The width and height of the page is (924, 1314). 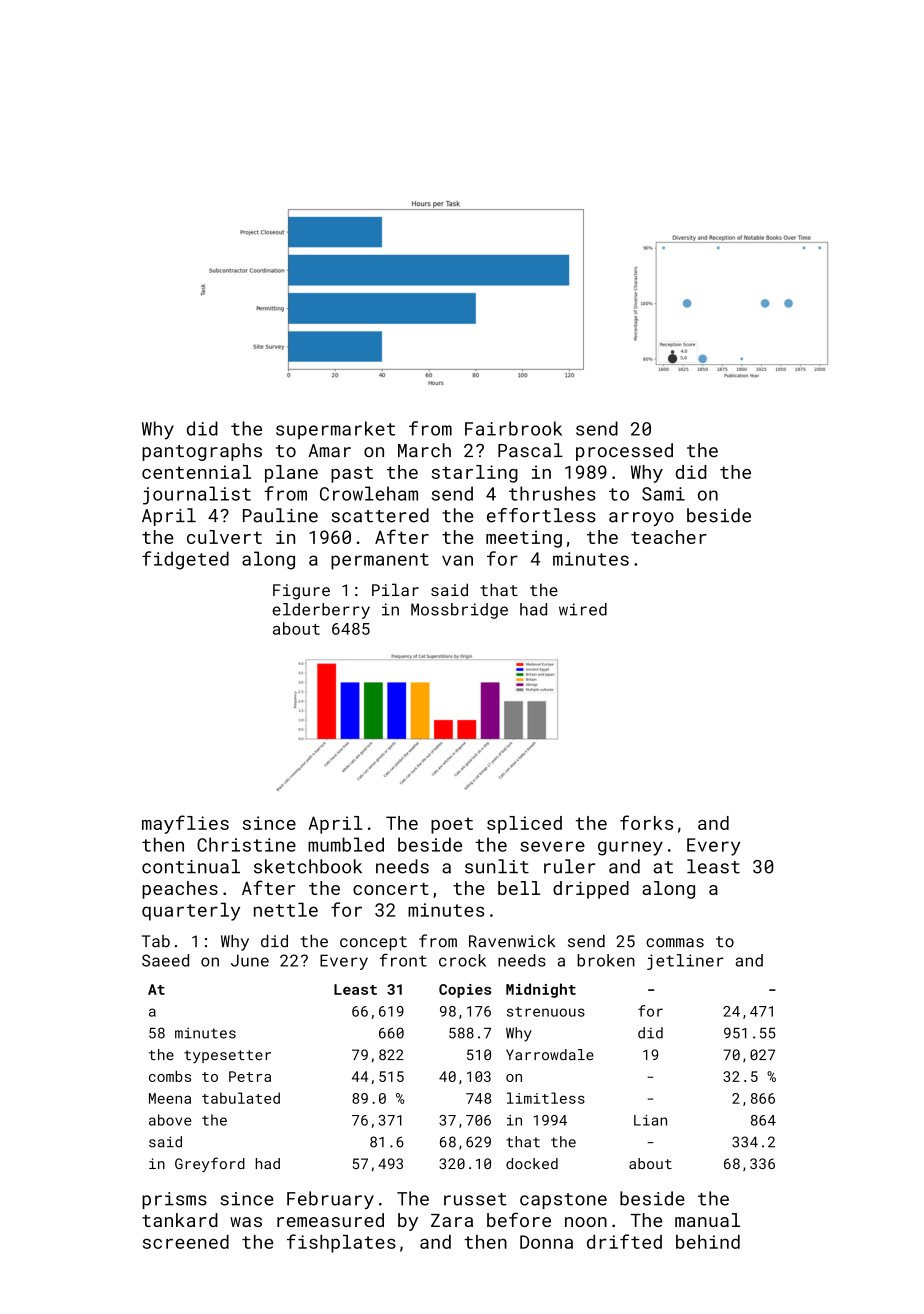 What do you see at coordinates (185, 824) in the page?
I see `mayflies` at bounding box center [185, 824].
